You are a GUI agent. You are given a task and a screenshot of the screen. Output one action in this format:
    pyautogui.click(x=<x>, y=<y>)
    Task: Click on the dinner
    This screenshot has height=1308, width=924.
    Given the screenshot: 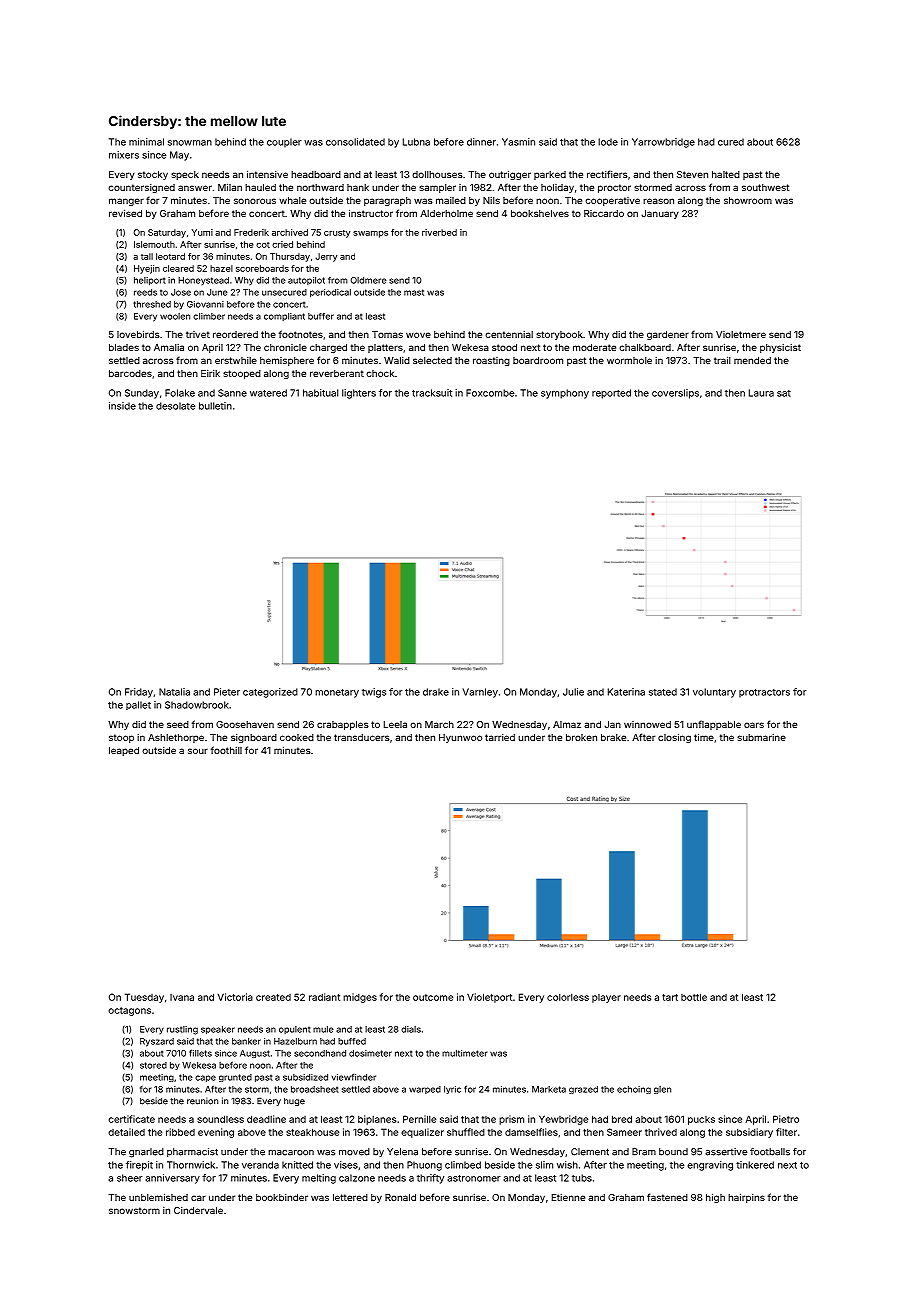 What is the action you would take?
    pyautogui.click(x=481, y=142)
